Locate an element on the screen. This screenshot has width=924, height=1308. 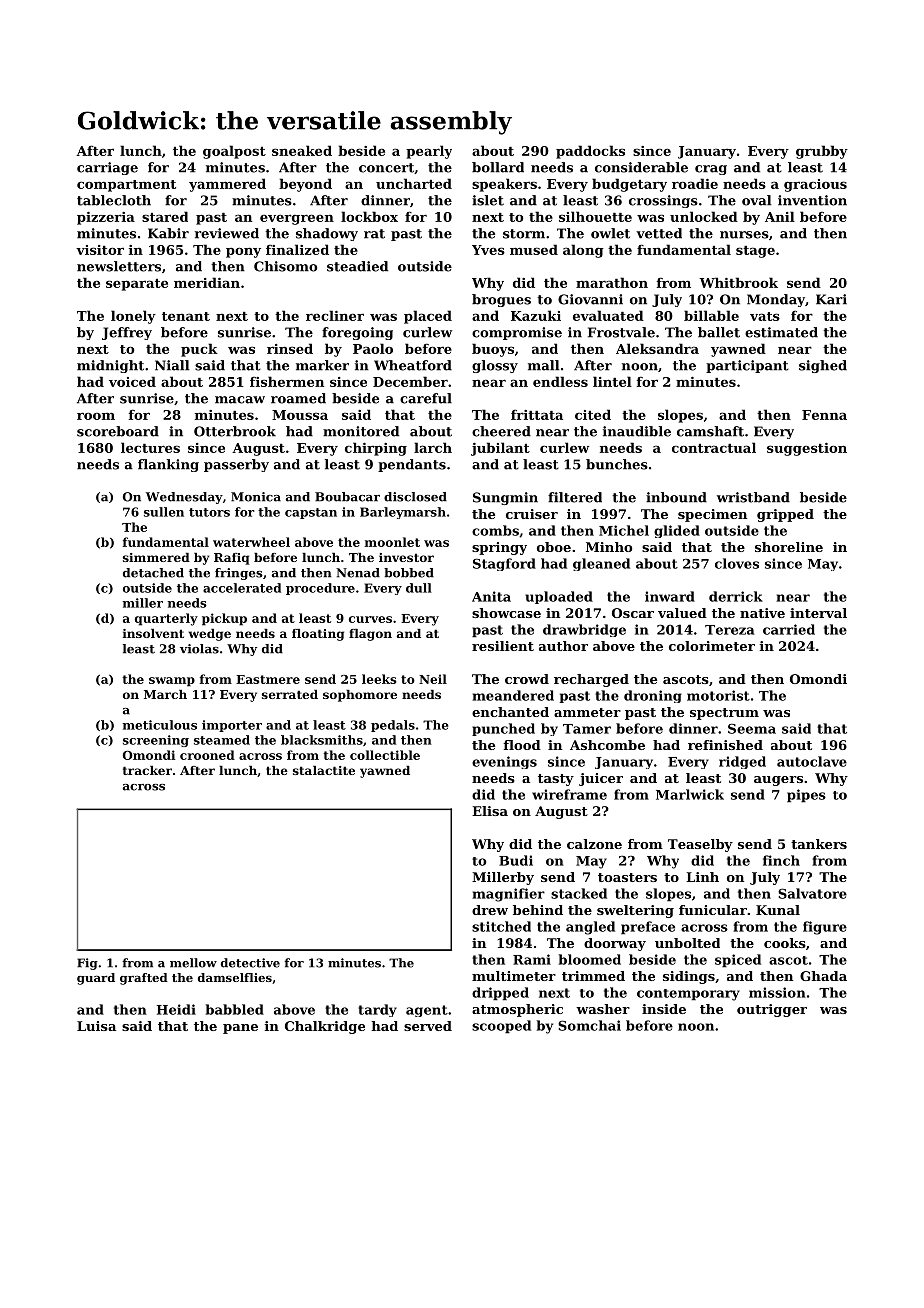
separate is located at coordinates (137, 285).
